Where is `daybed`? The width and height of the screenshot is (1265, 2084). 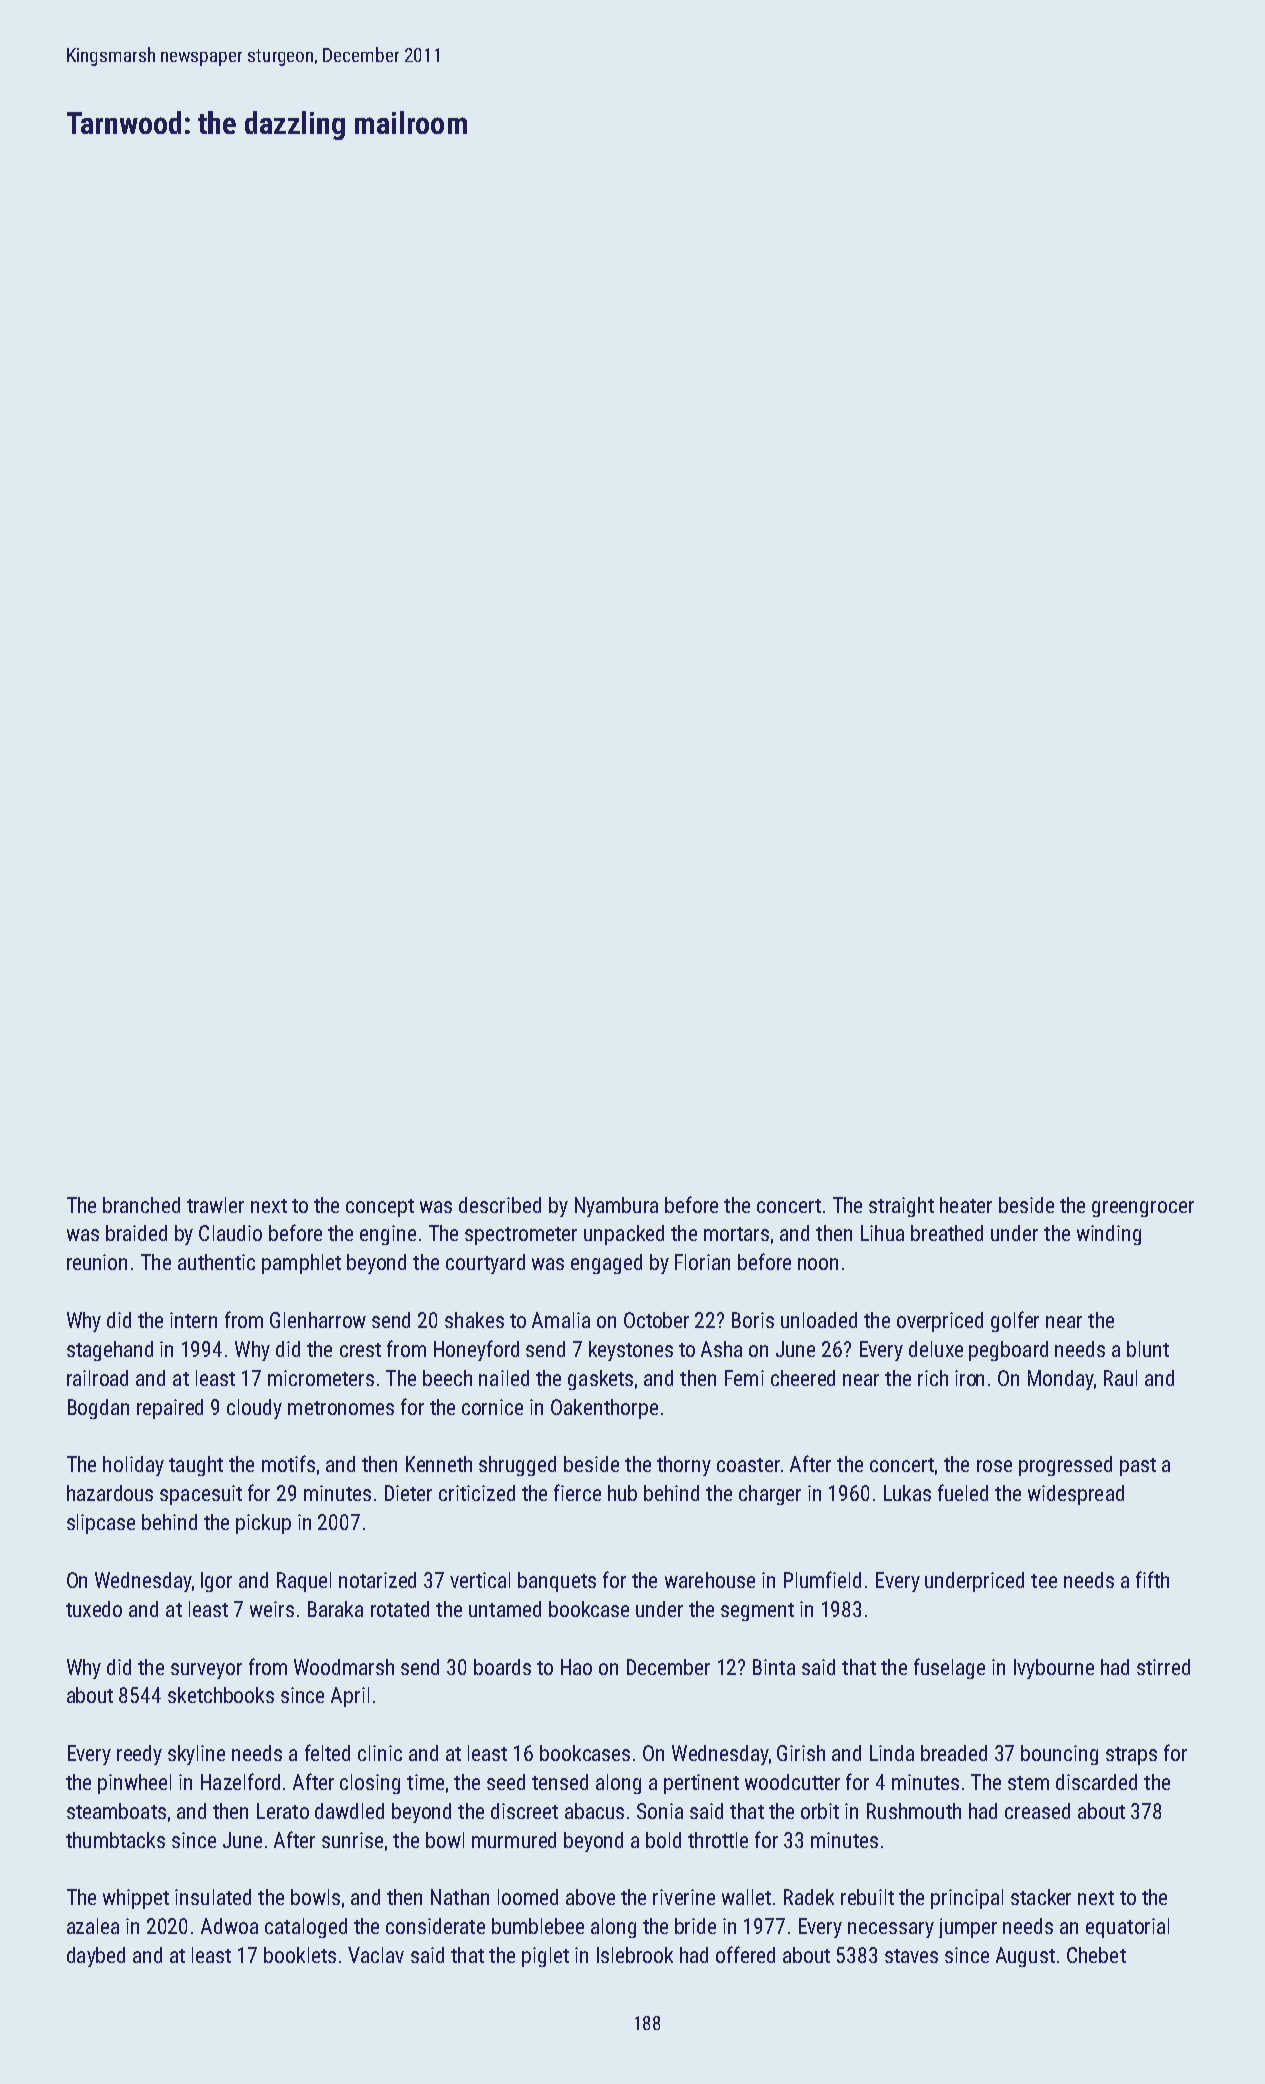 daybed is located at coordinates (96, 1957).
